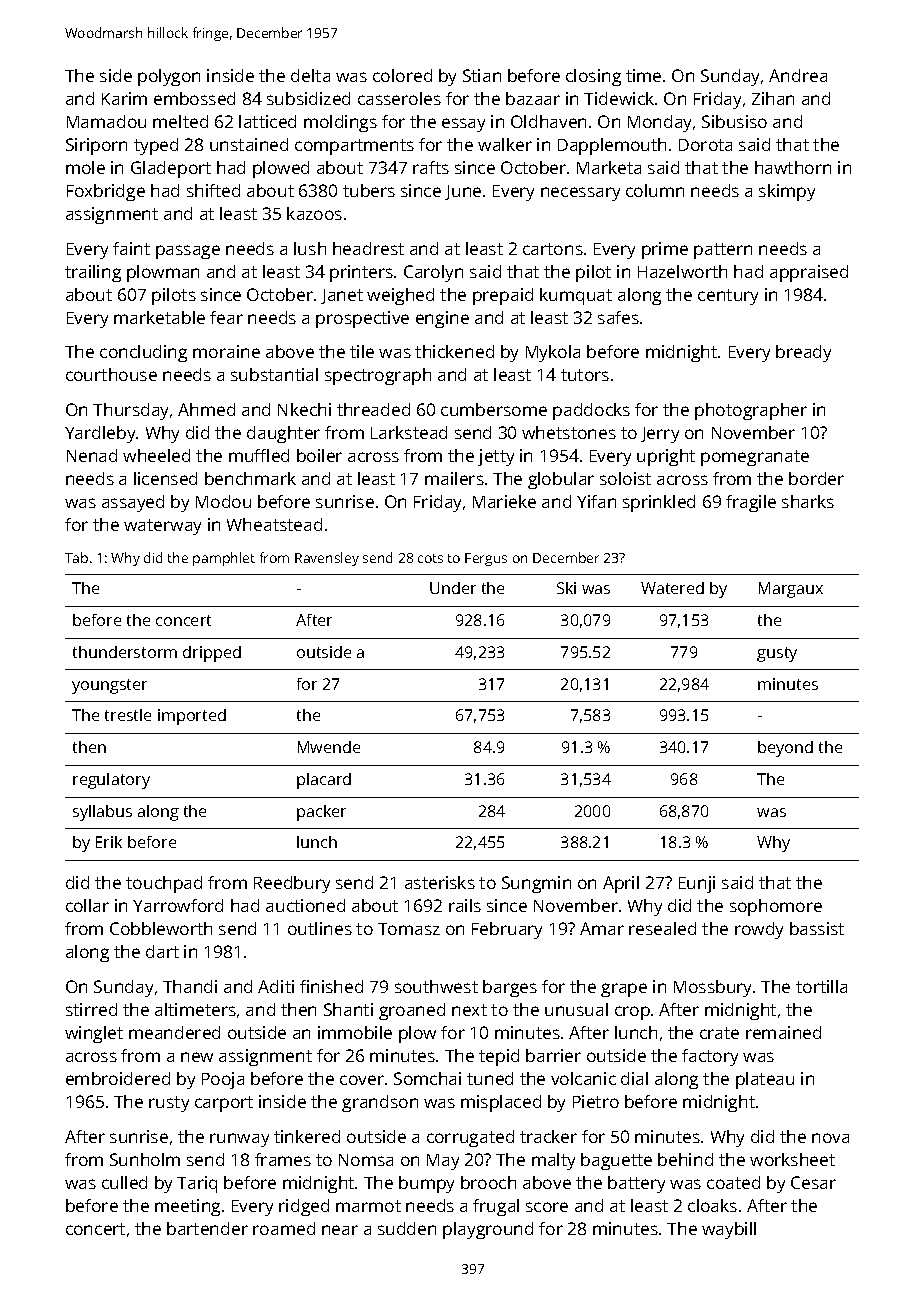 The image size is (924, 1308). I want to click on whetstones, so click(569, 432).
